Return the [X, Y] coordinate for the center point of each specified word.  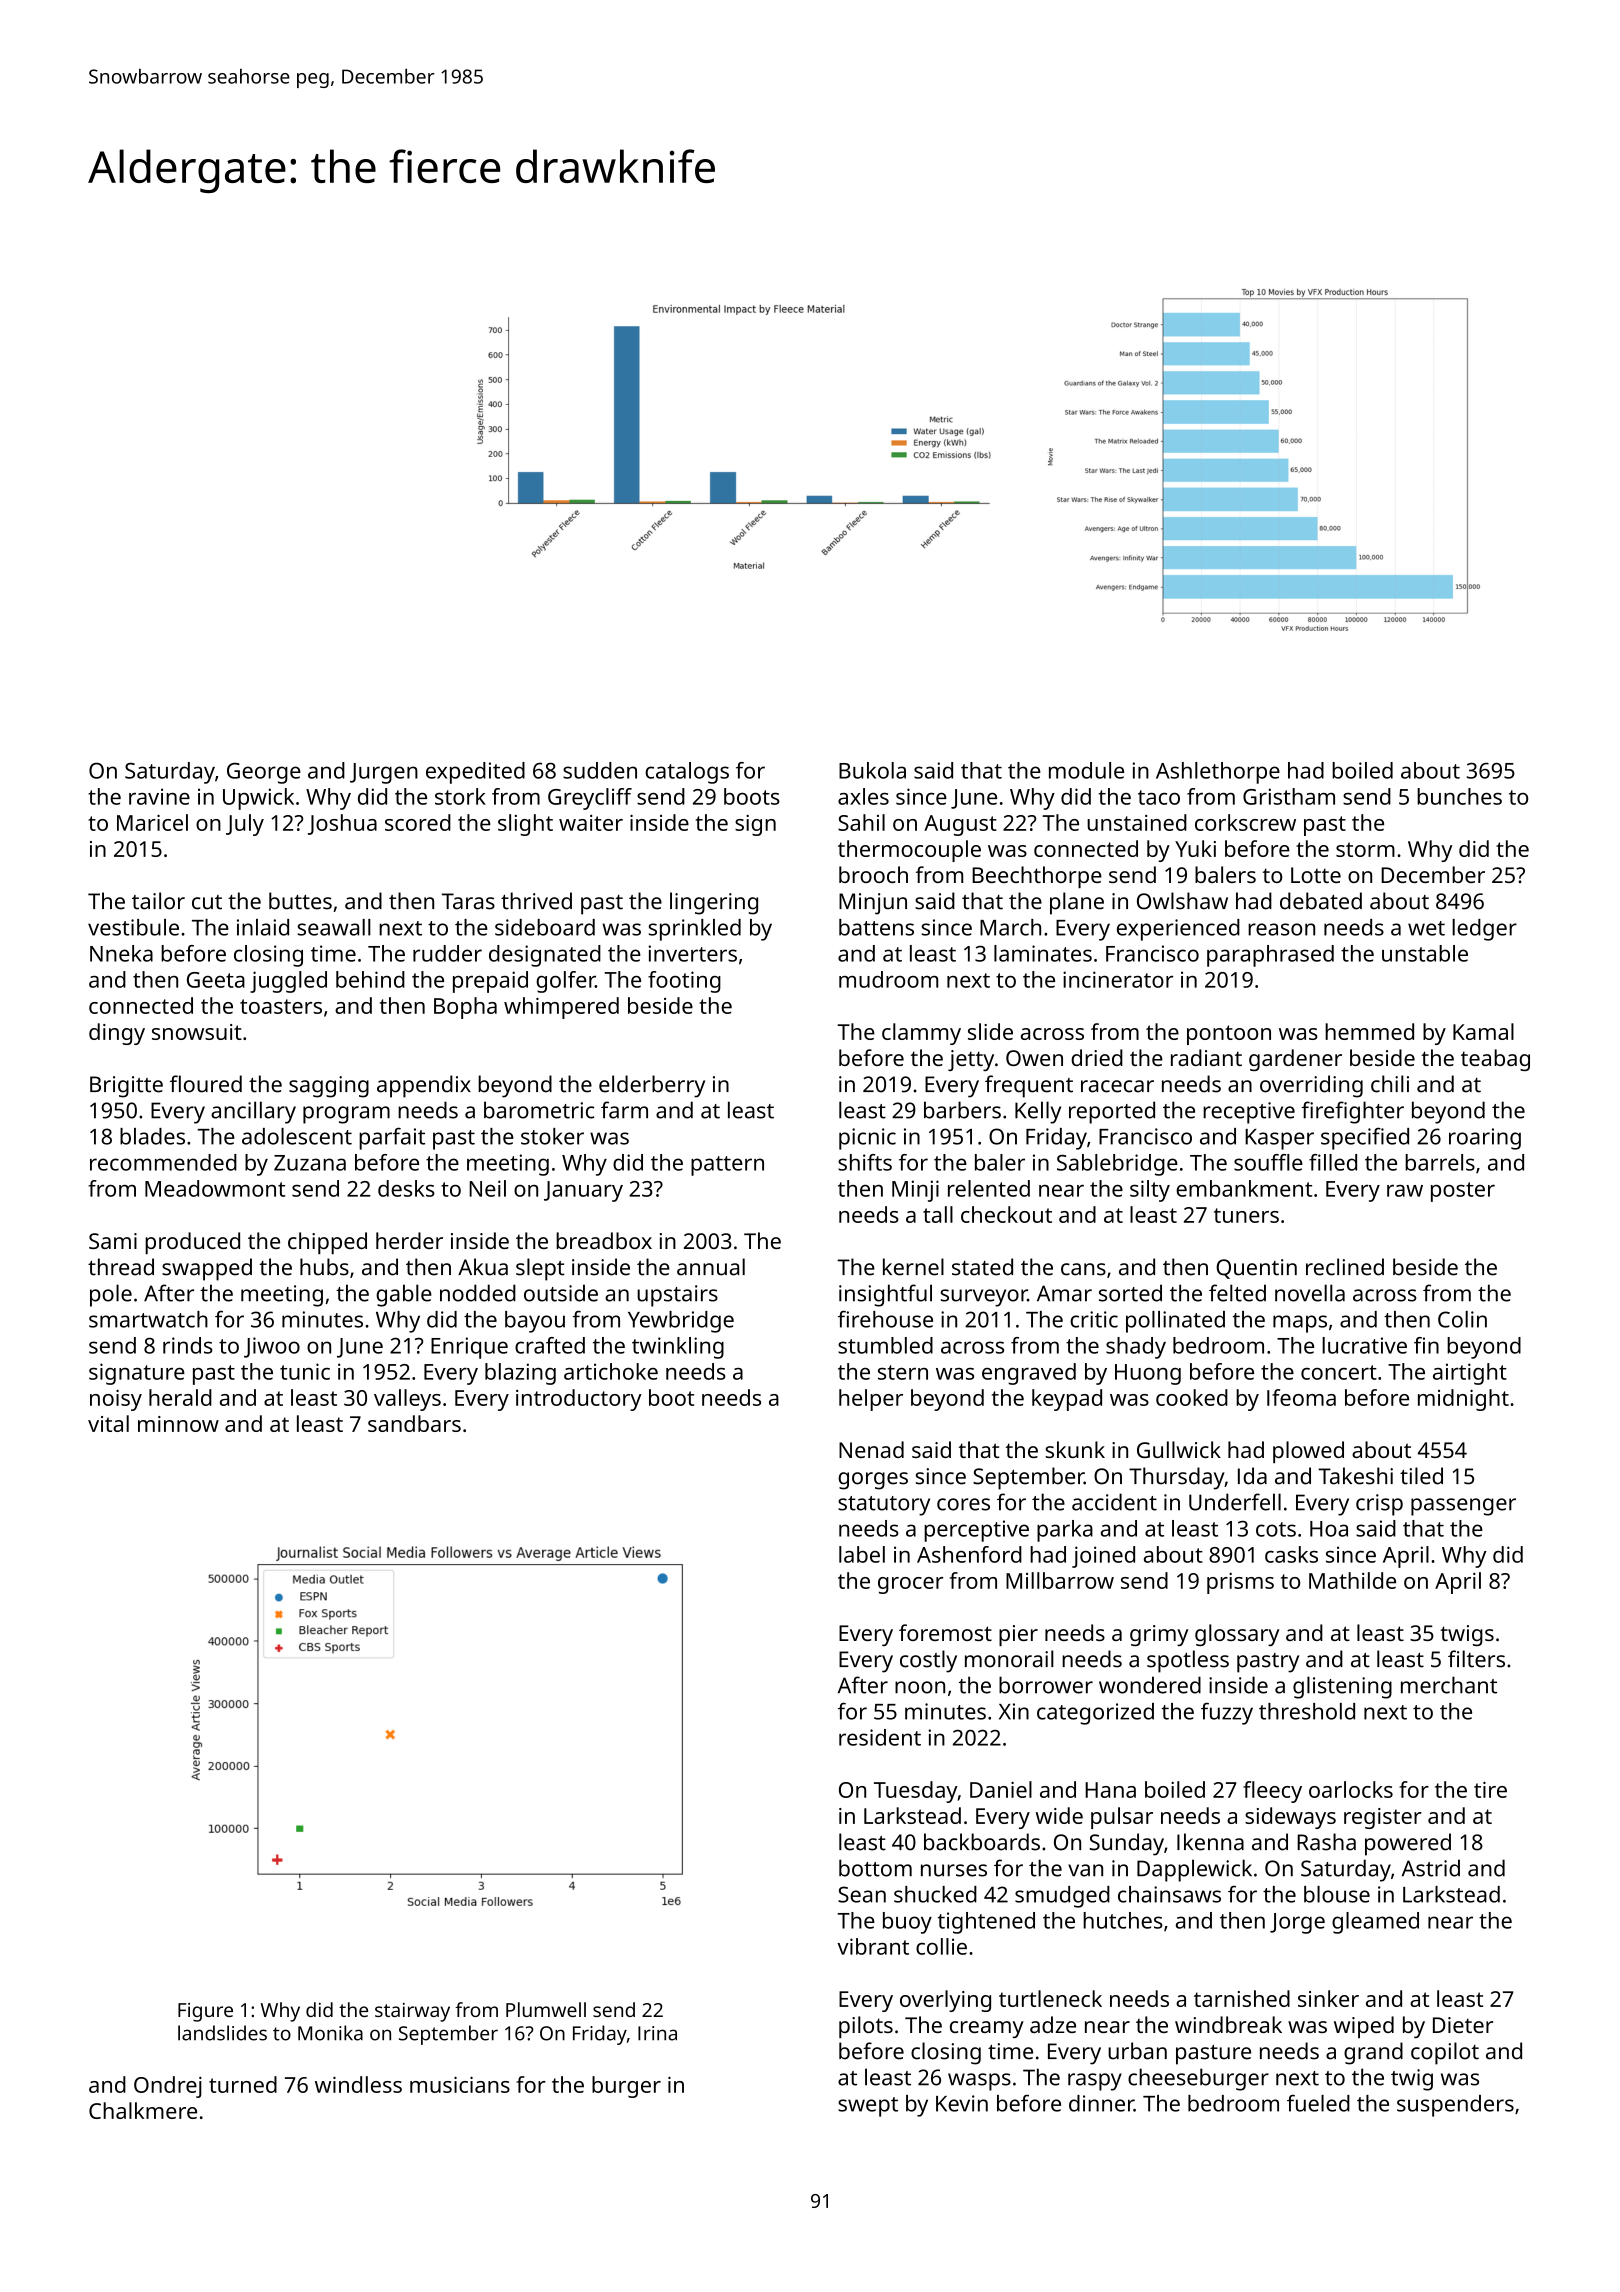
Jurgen [384, 773]
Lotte [1316, 875]
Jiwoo [272, 1347]
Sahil [861, 822]
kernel [913, 1267]
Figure [205, 2012]
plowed [1308, 1452]
